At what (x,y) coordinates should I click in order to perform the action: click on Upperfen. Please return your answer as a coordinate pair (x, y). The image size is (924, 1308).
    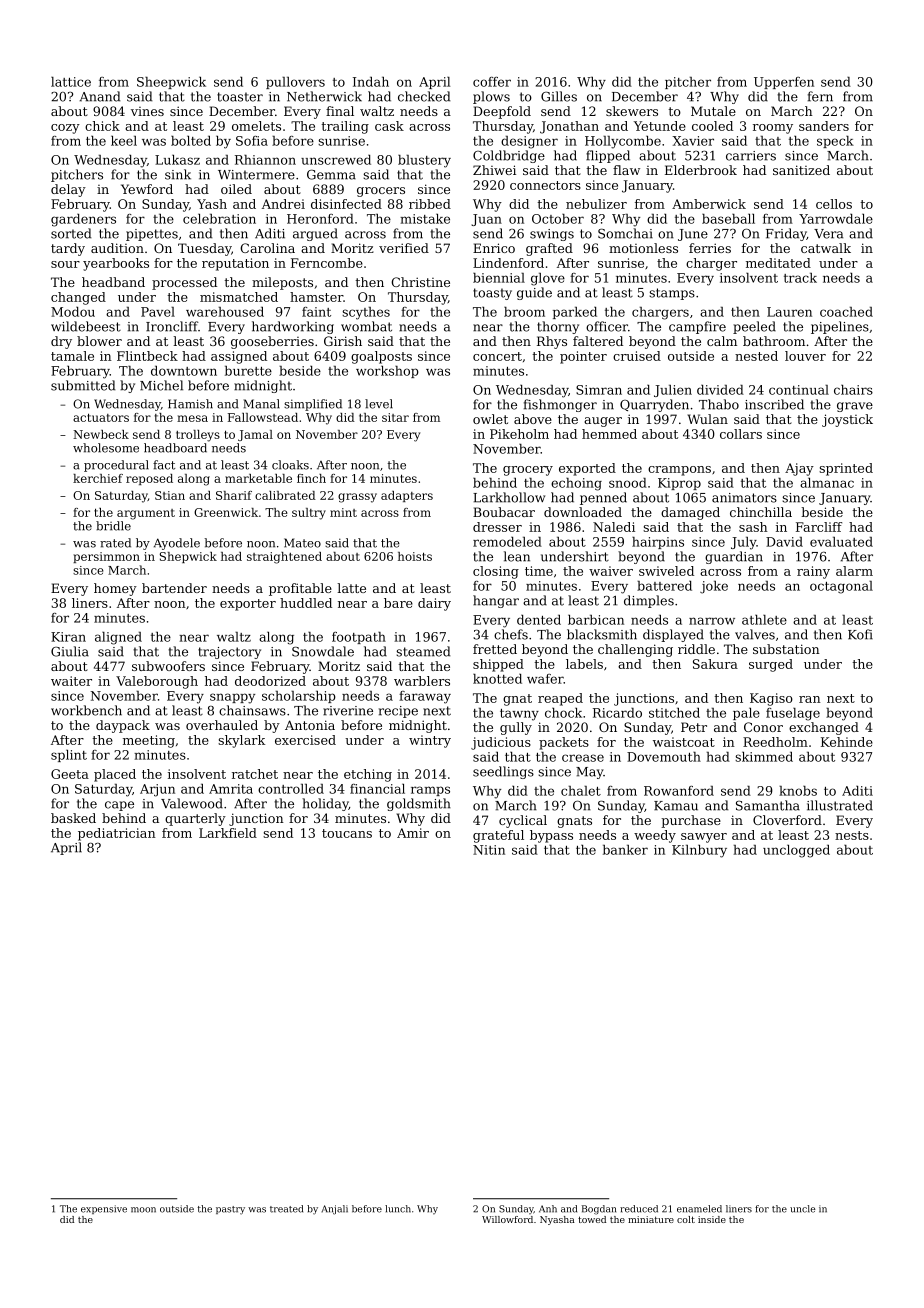
    Looking at the image, I should click on (784, 83).
